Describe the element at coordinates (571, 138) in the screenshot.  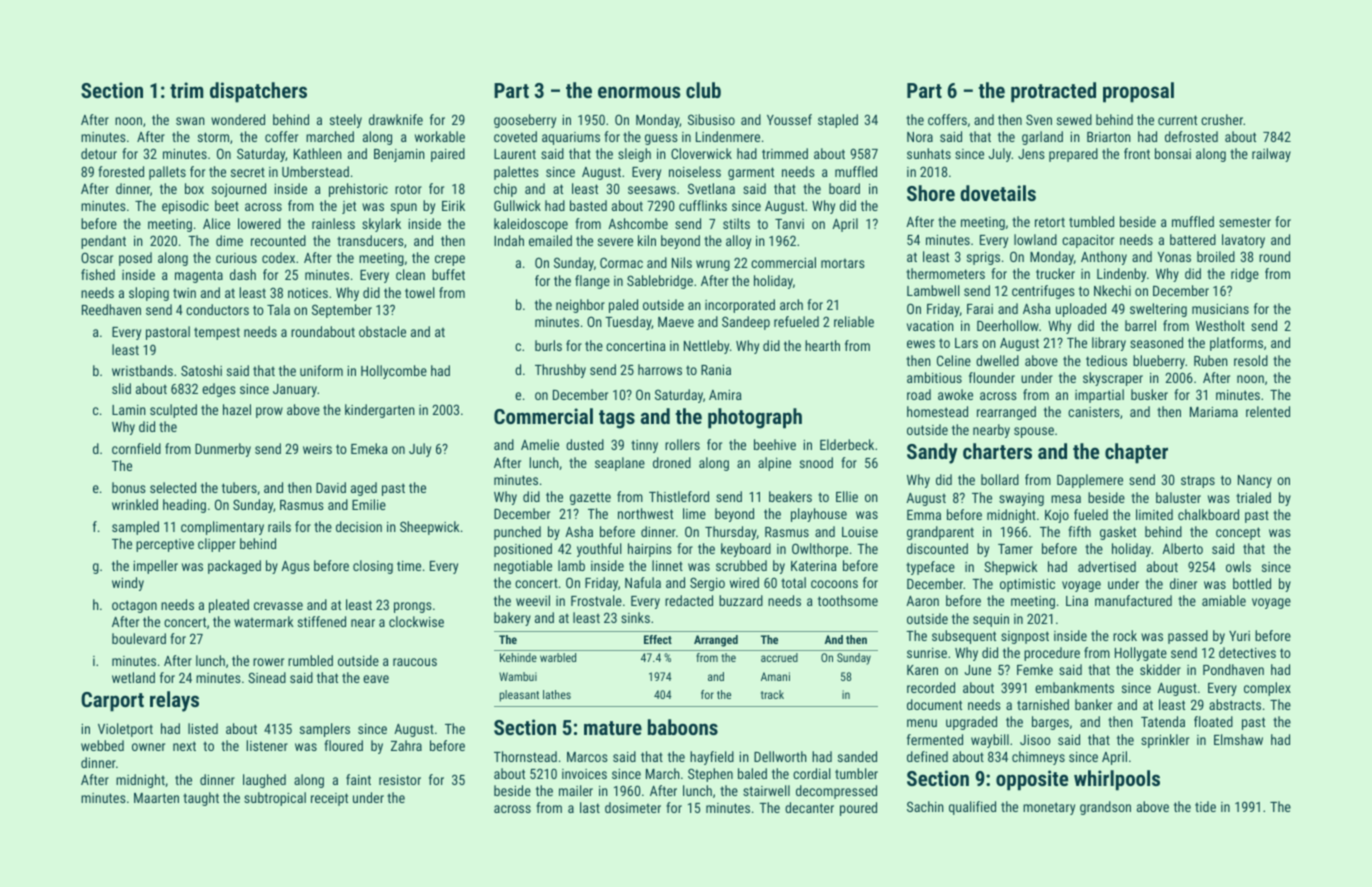
I see `aquariums` at that location.
